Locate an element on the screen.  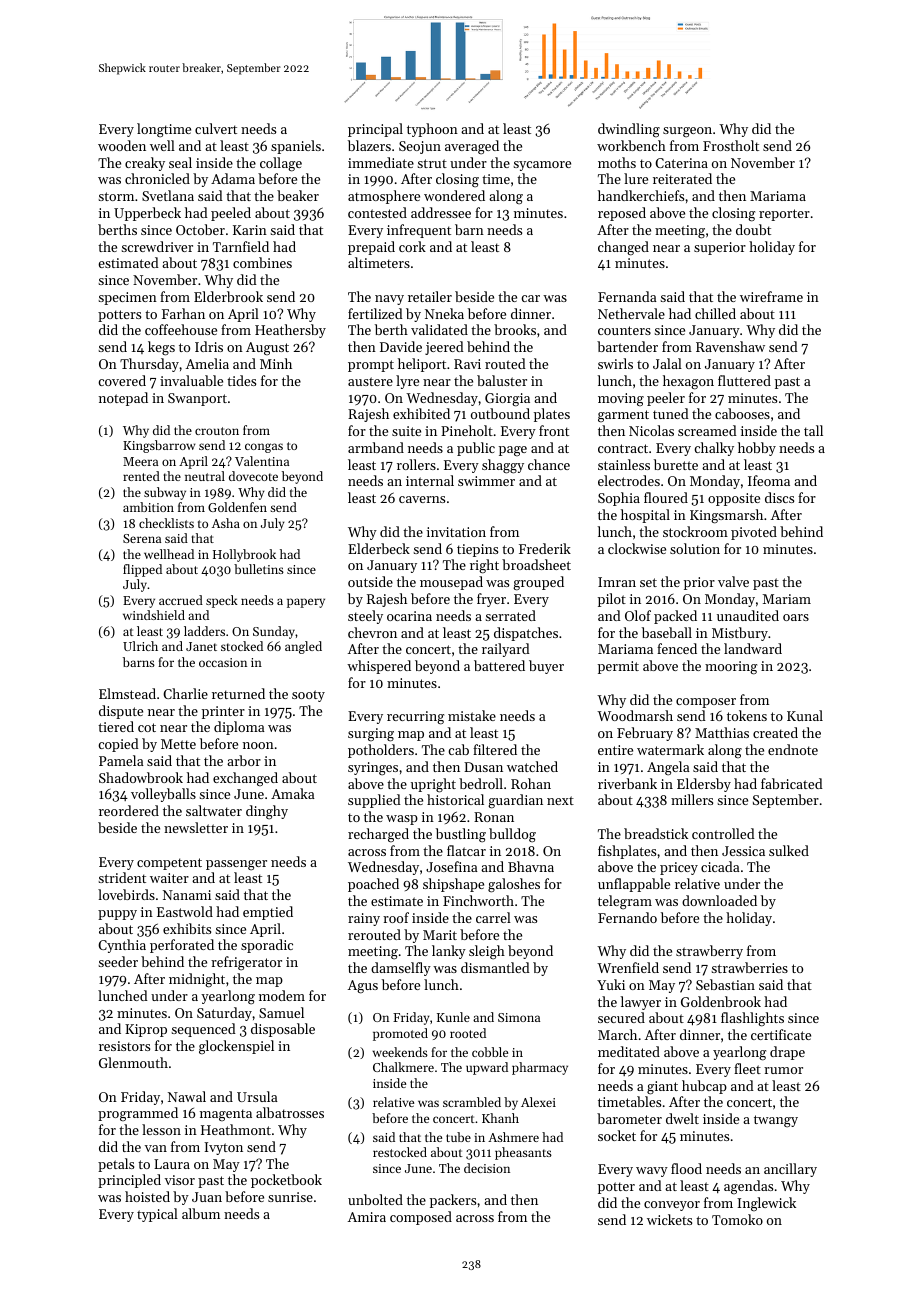
passenger is located at coordinates (236, 865).
